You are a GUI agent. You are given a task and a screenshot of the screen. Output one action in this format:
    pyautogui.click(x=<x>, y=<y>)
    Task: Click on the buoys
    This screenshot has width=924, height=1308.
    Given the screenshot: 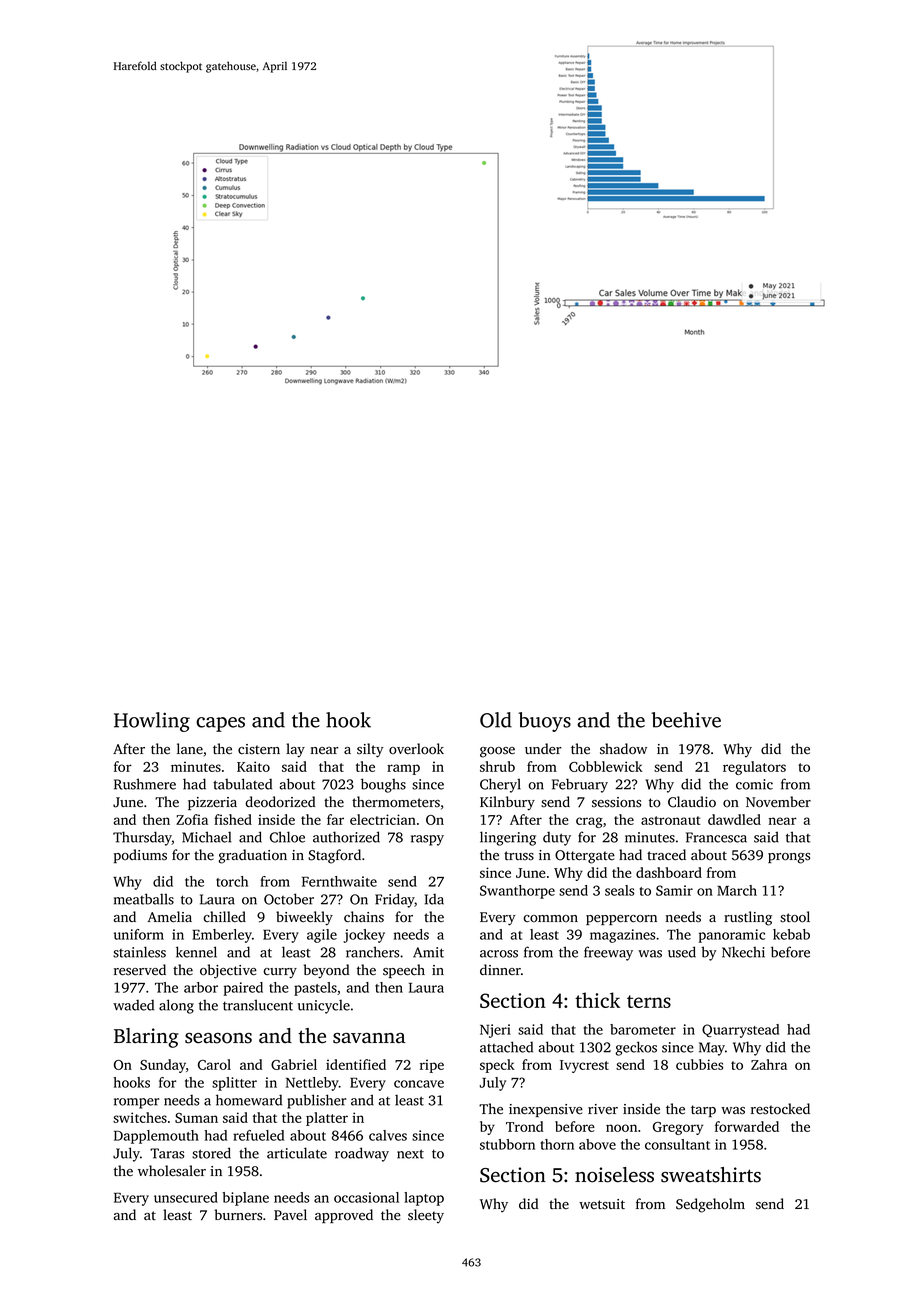 What is the action you would take?
    pyautogui.click(x=544, y=722)
